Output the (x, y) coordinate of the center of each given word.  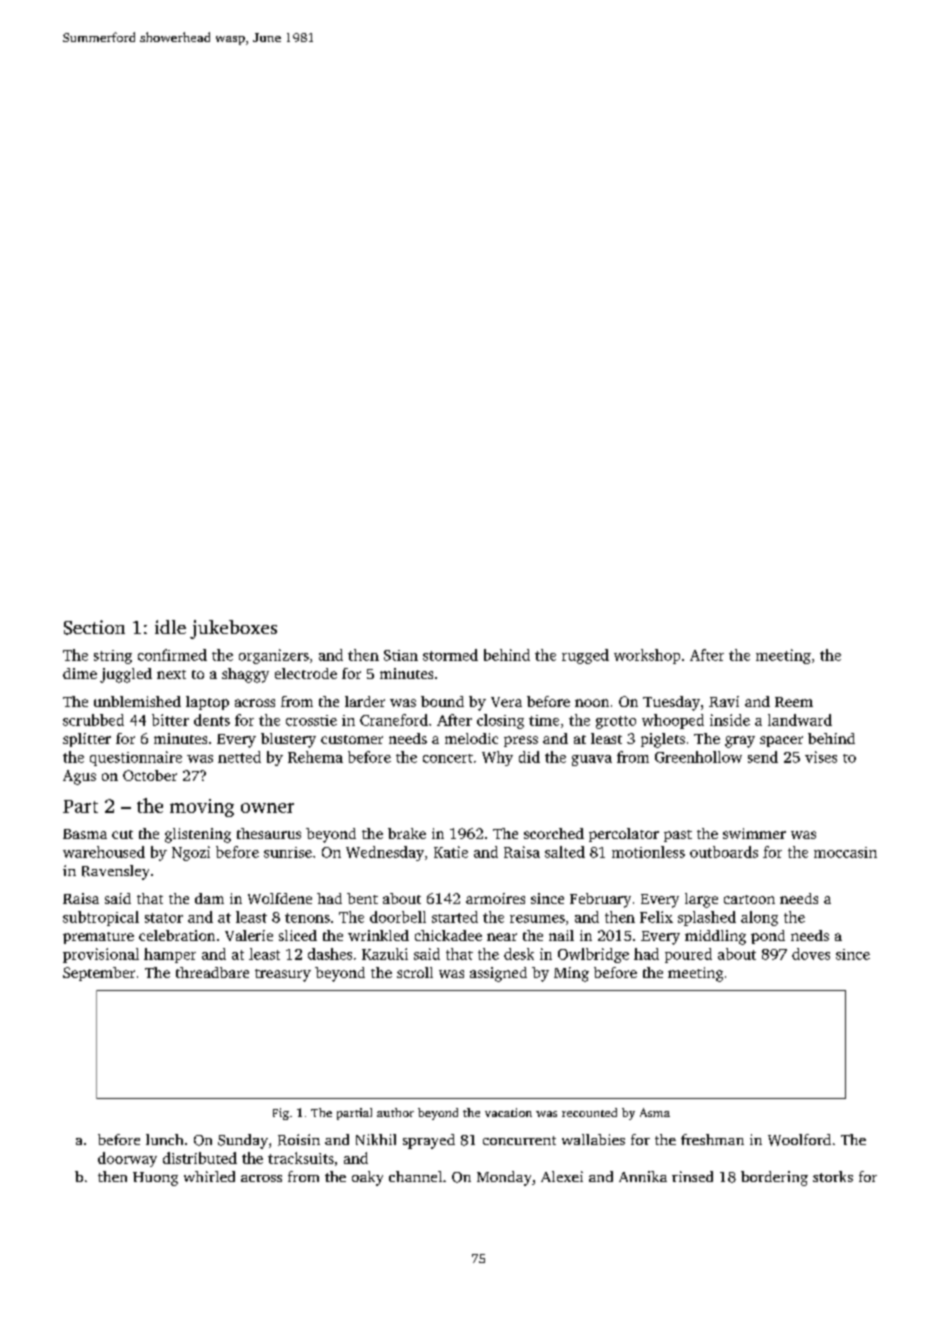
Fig (281, 1114)
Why (497, 758)
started (455, 917)
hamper (170, 955)
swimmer (754, 833)
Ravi (724, 701)
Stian (401, 655)
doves (811, 954)
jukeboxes (233, 629)
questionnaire (136, 758)
